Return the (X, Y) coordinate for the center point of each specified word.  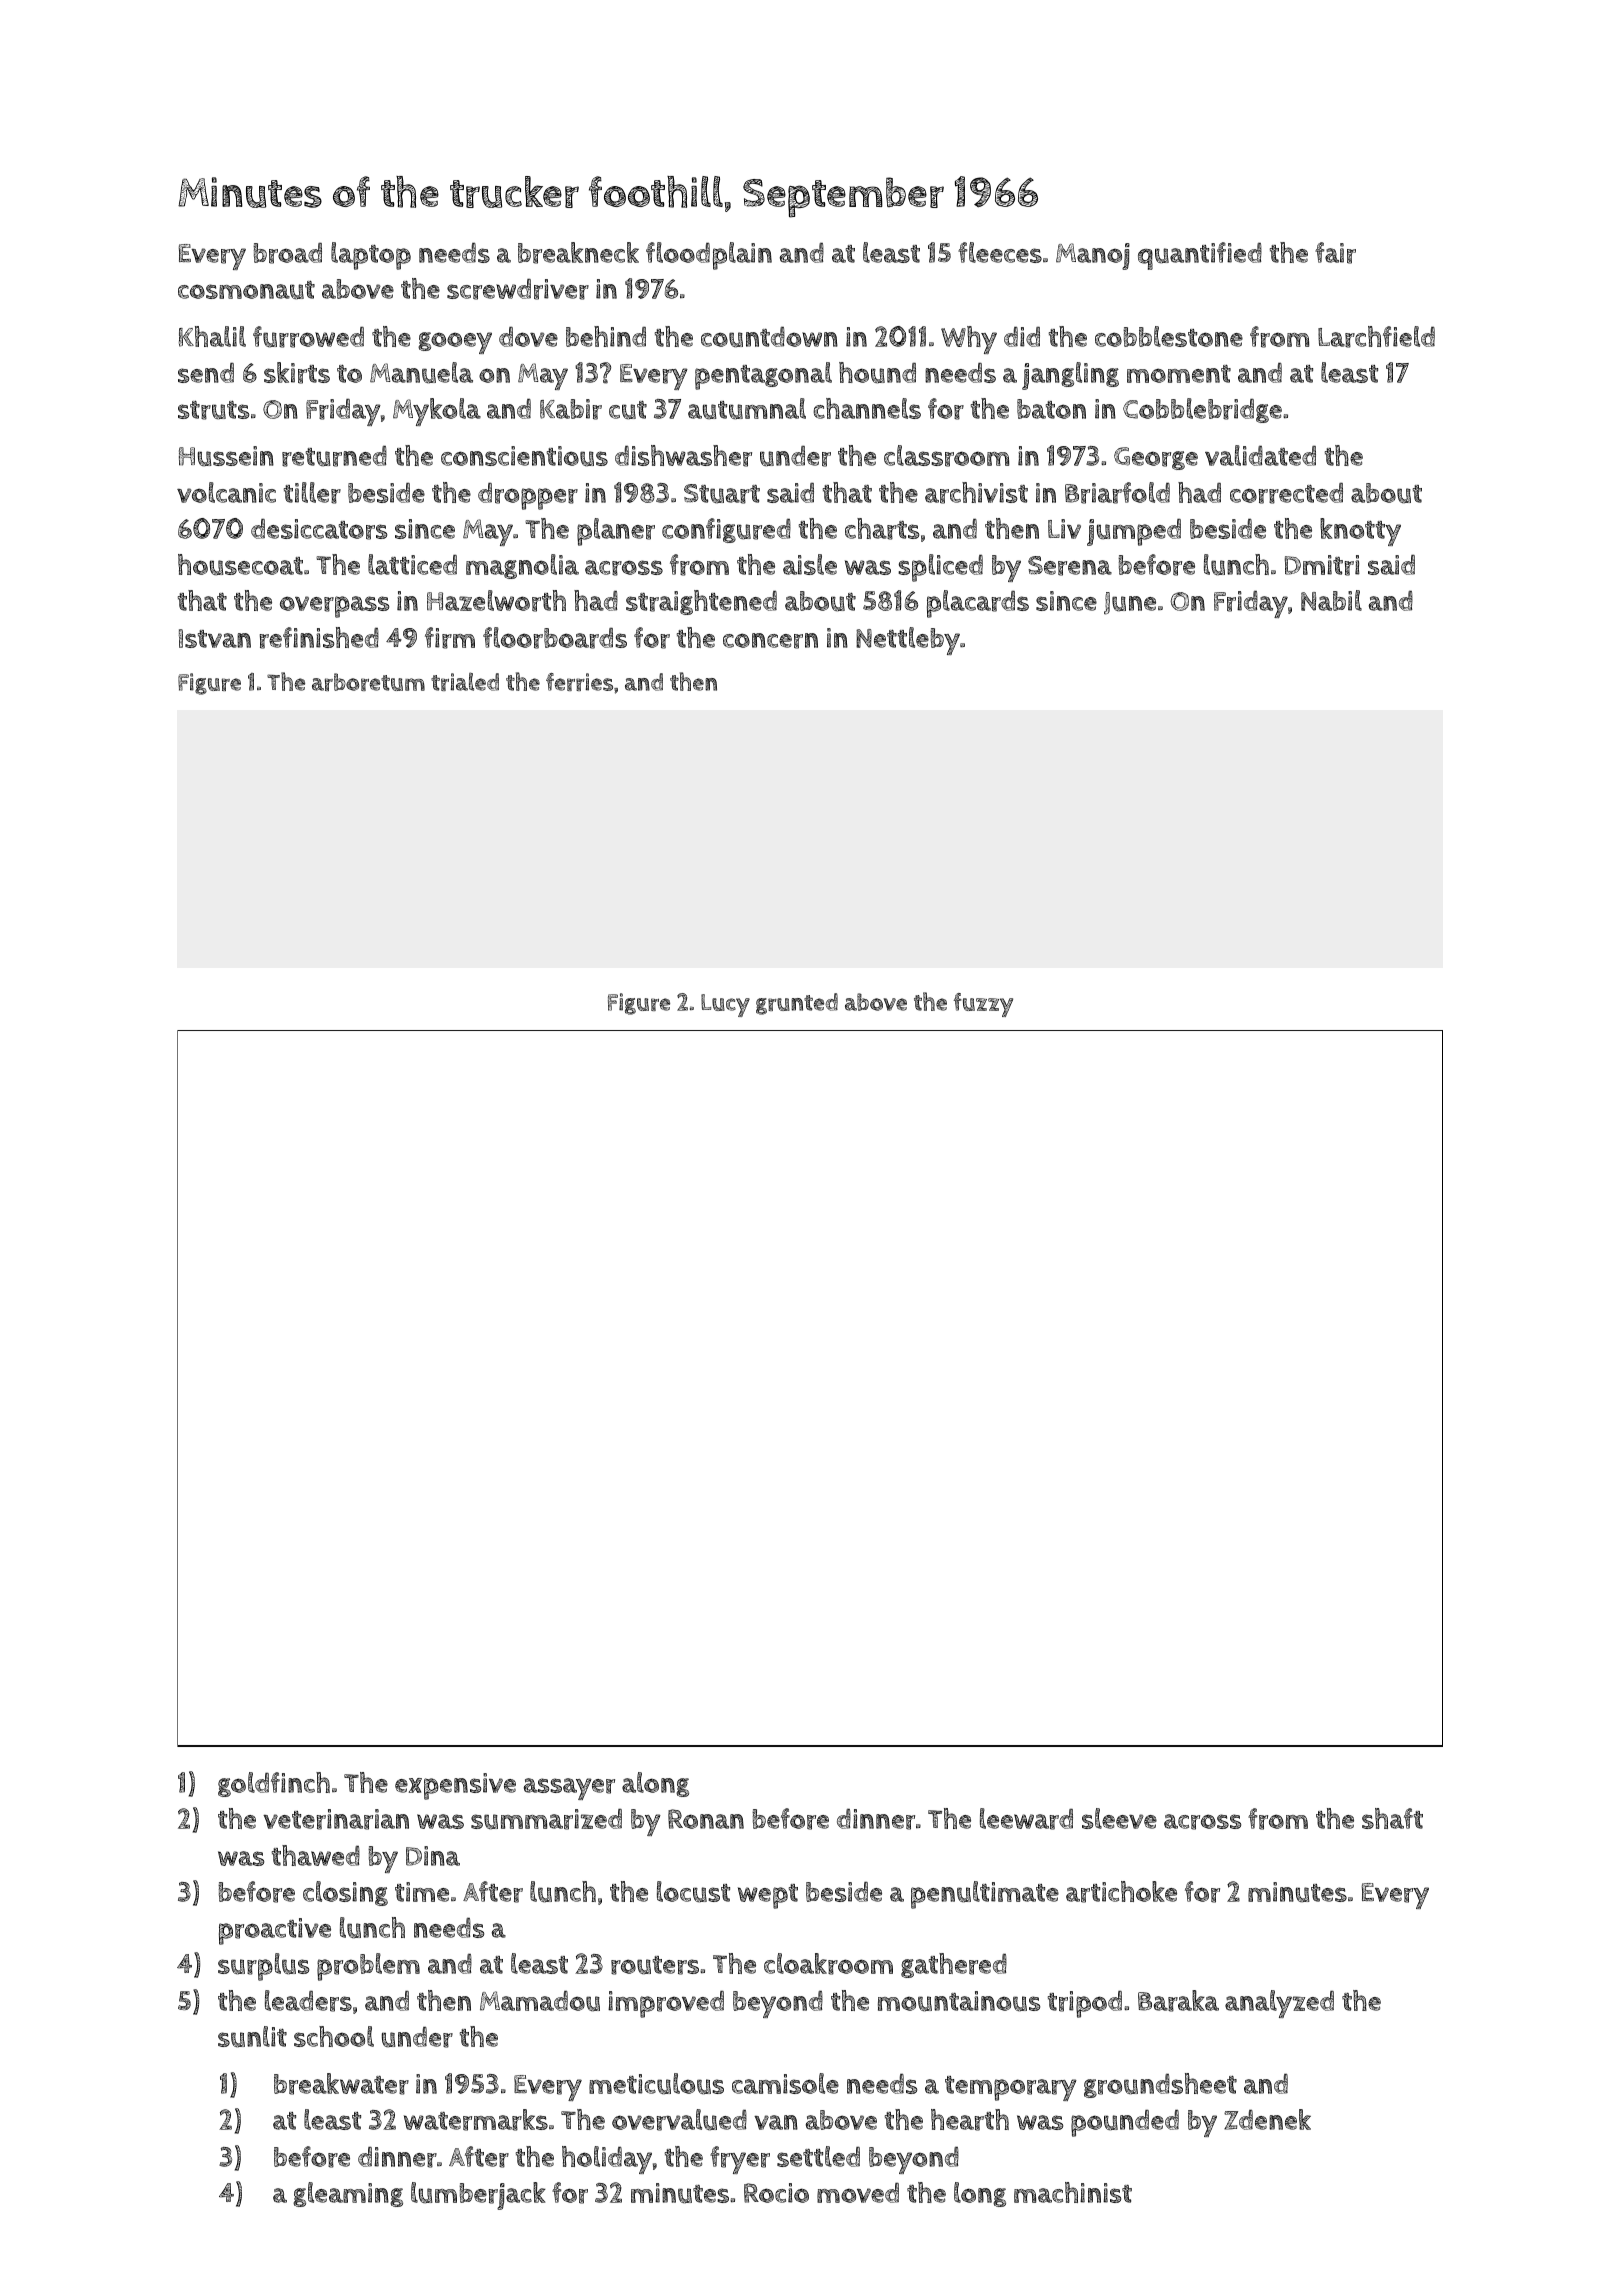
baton (1051, 409)
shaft (1392, 1818)
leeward (1026, 1819)
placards (978, 604)
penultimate (985, 1895)
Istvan (215, 638)
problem (368, 1967)
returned (334, 456)
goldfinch (274, 1784)
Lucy (725, 1005)
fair (1335, 253)
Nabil (1331, 600)
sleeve (1119, 1818)
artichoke (1121, 1892)
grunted (797, 1004)
